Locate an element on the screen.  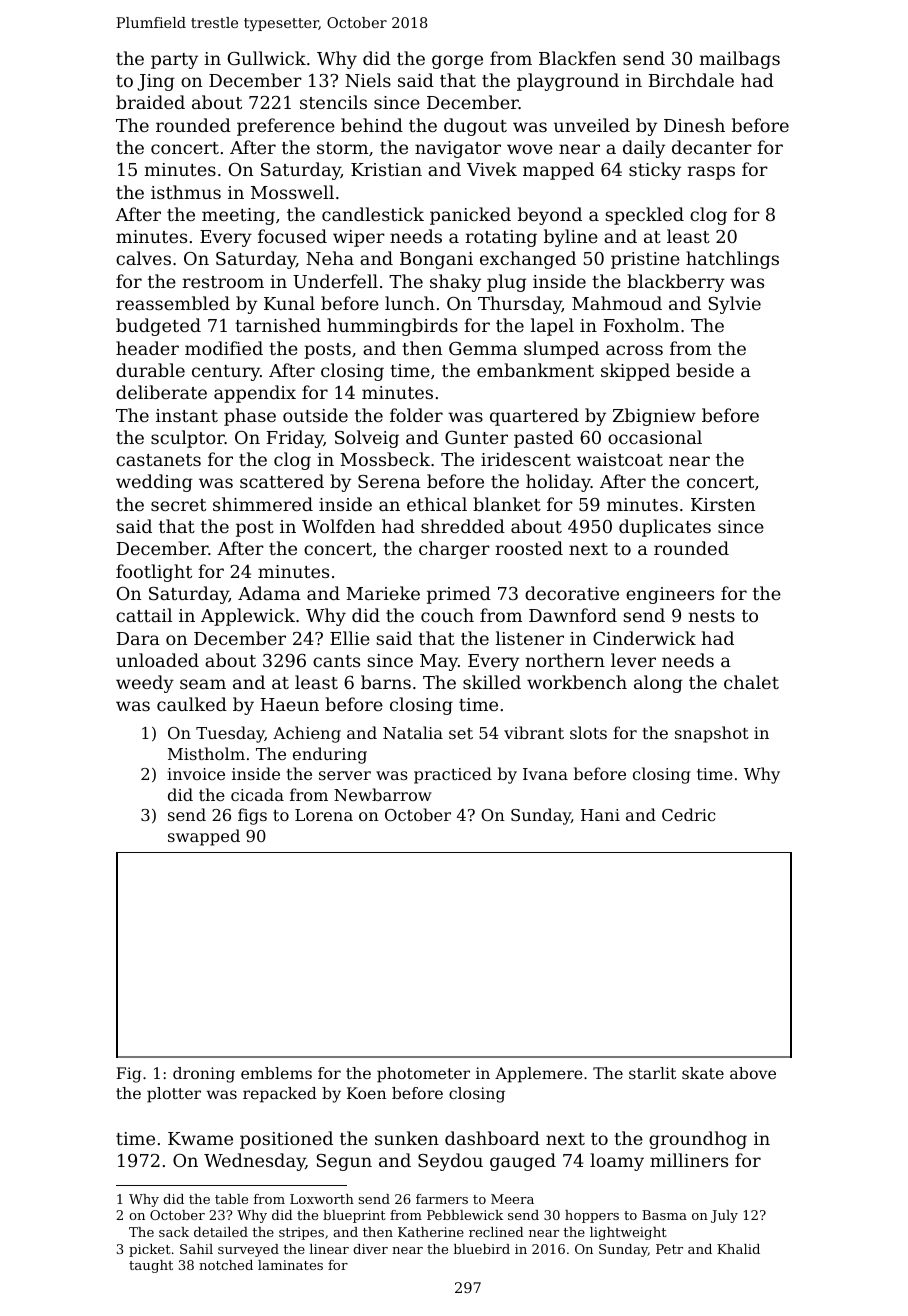
bluebird is located at coordinates (482, 1249).
